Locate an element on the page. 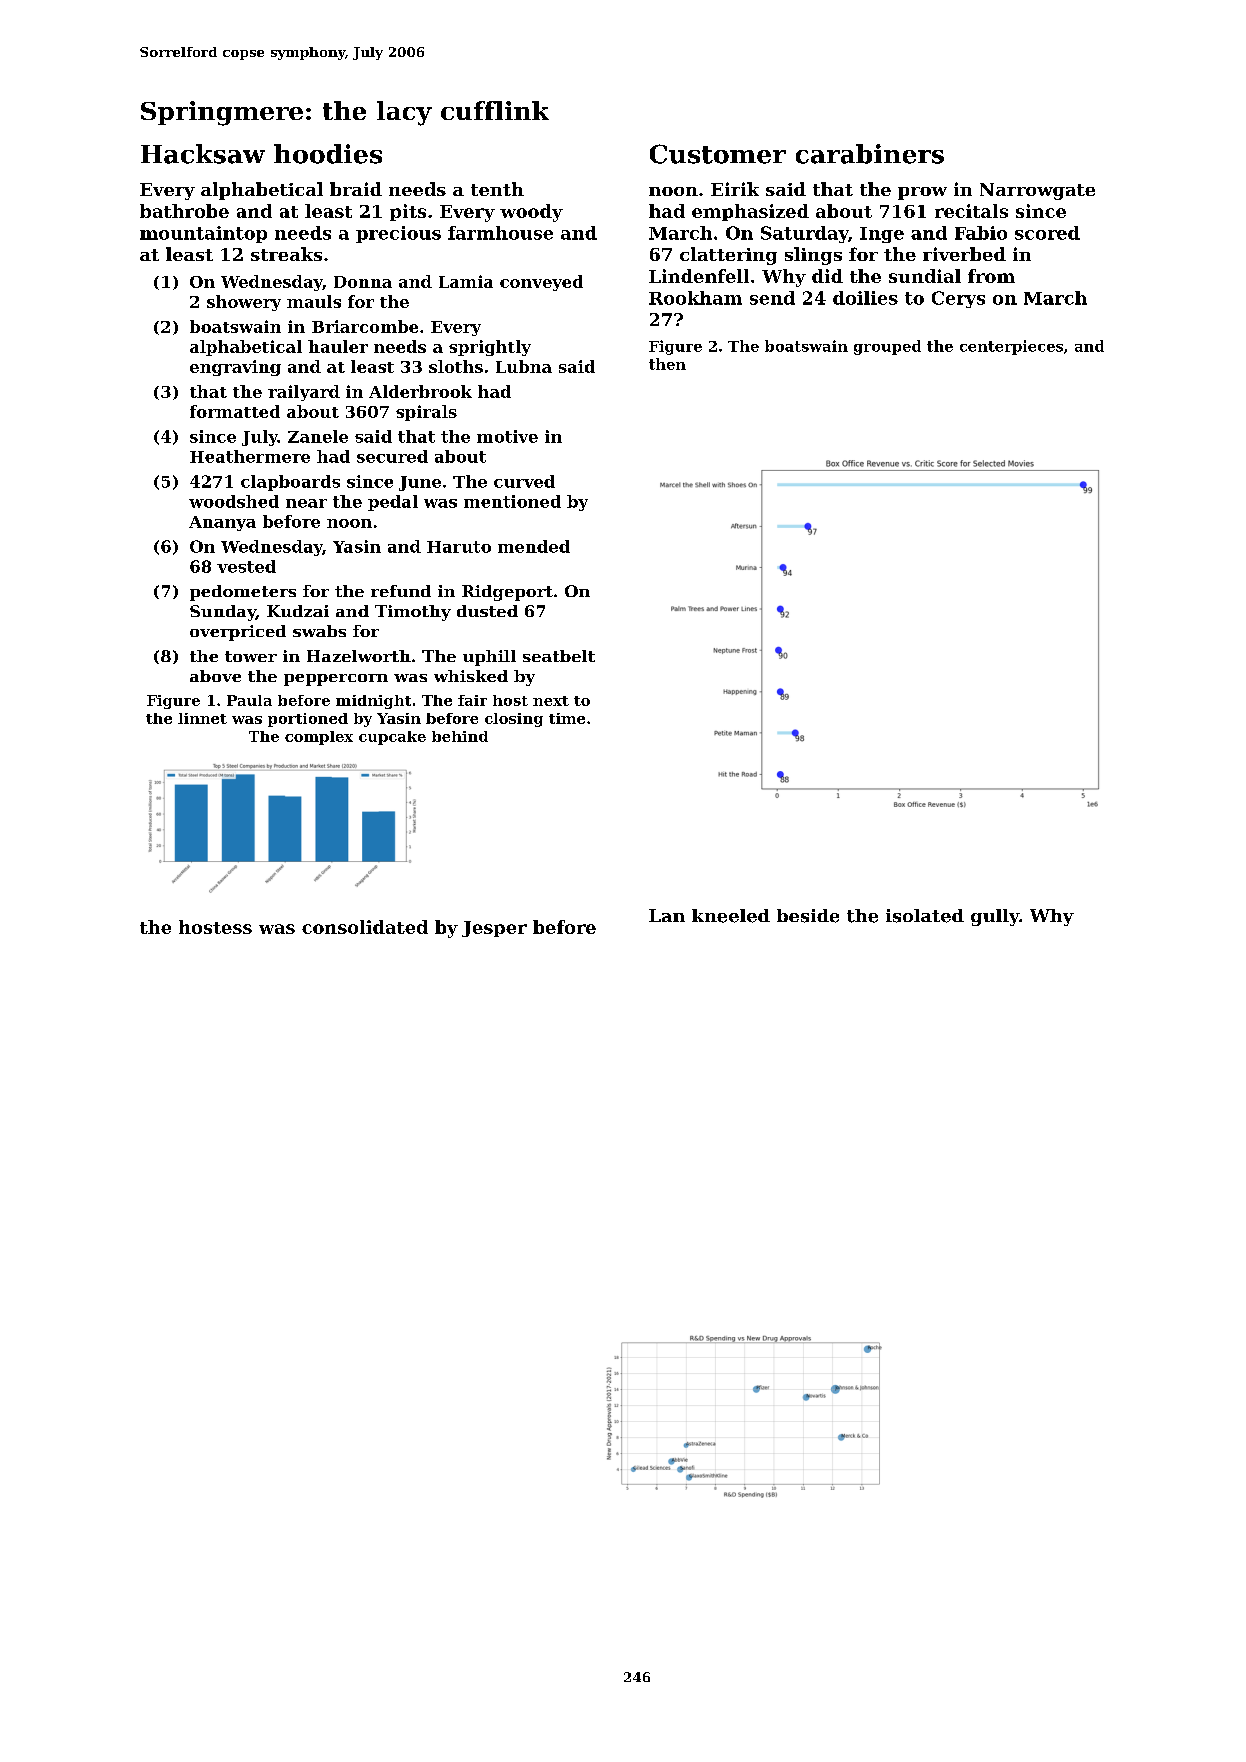  isolated is located at coordinates (925, 916).
